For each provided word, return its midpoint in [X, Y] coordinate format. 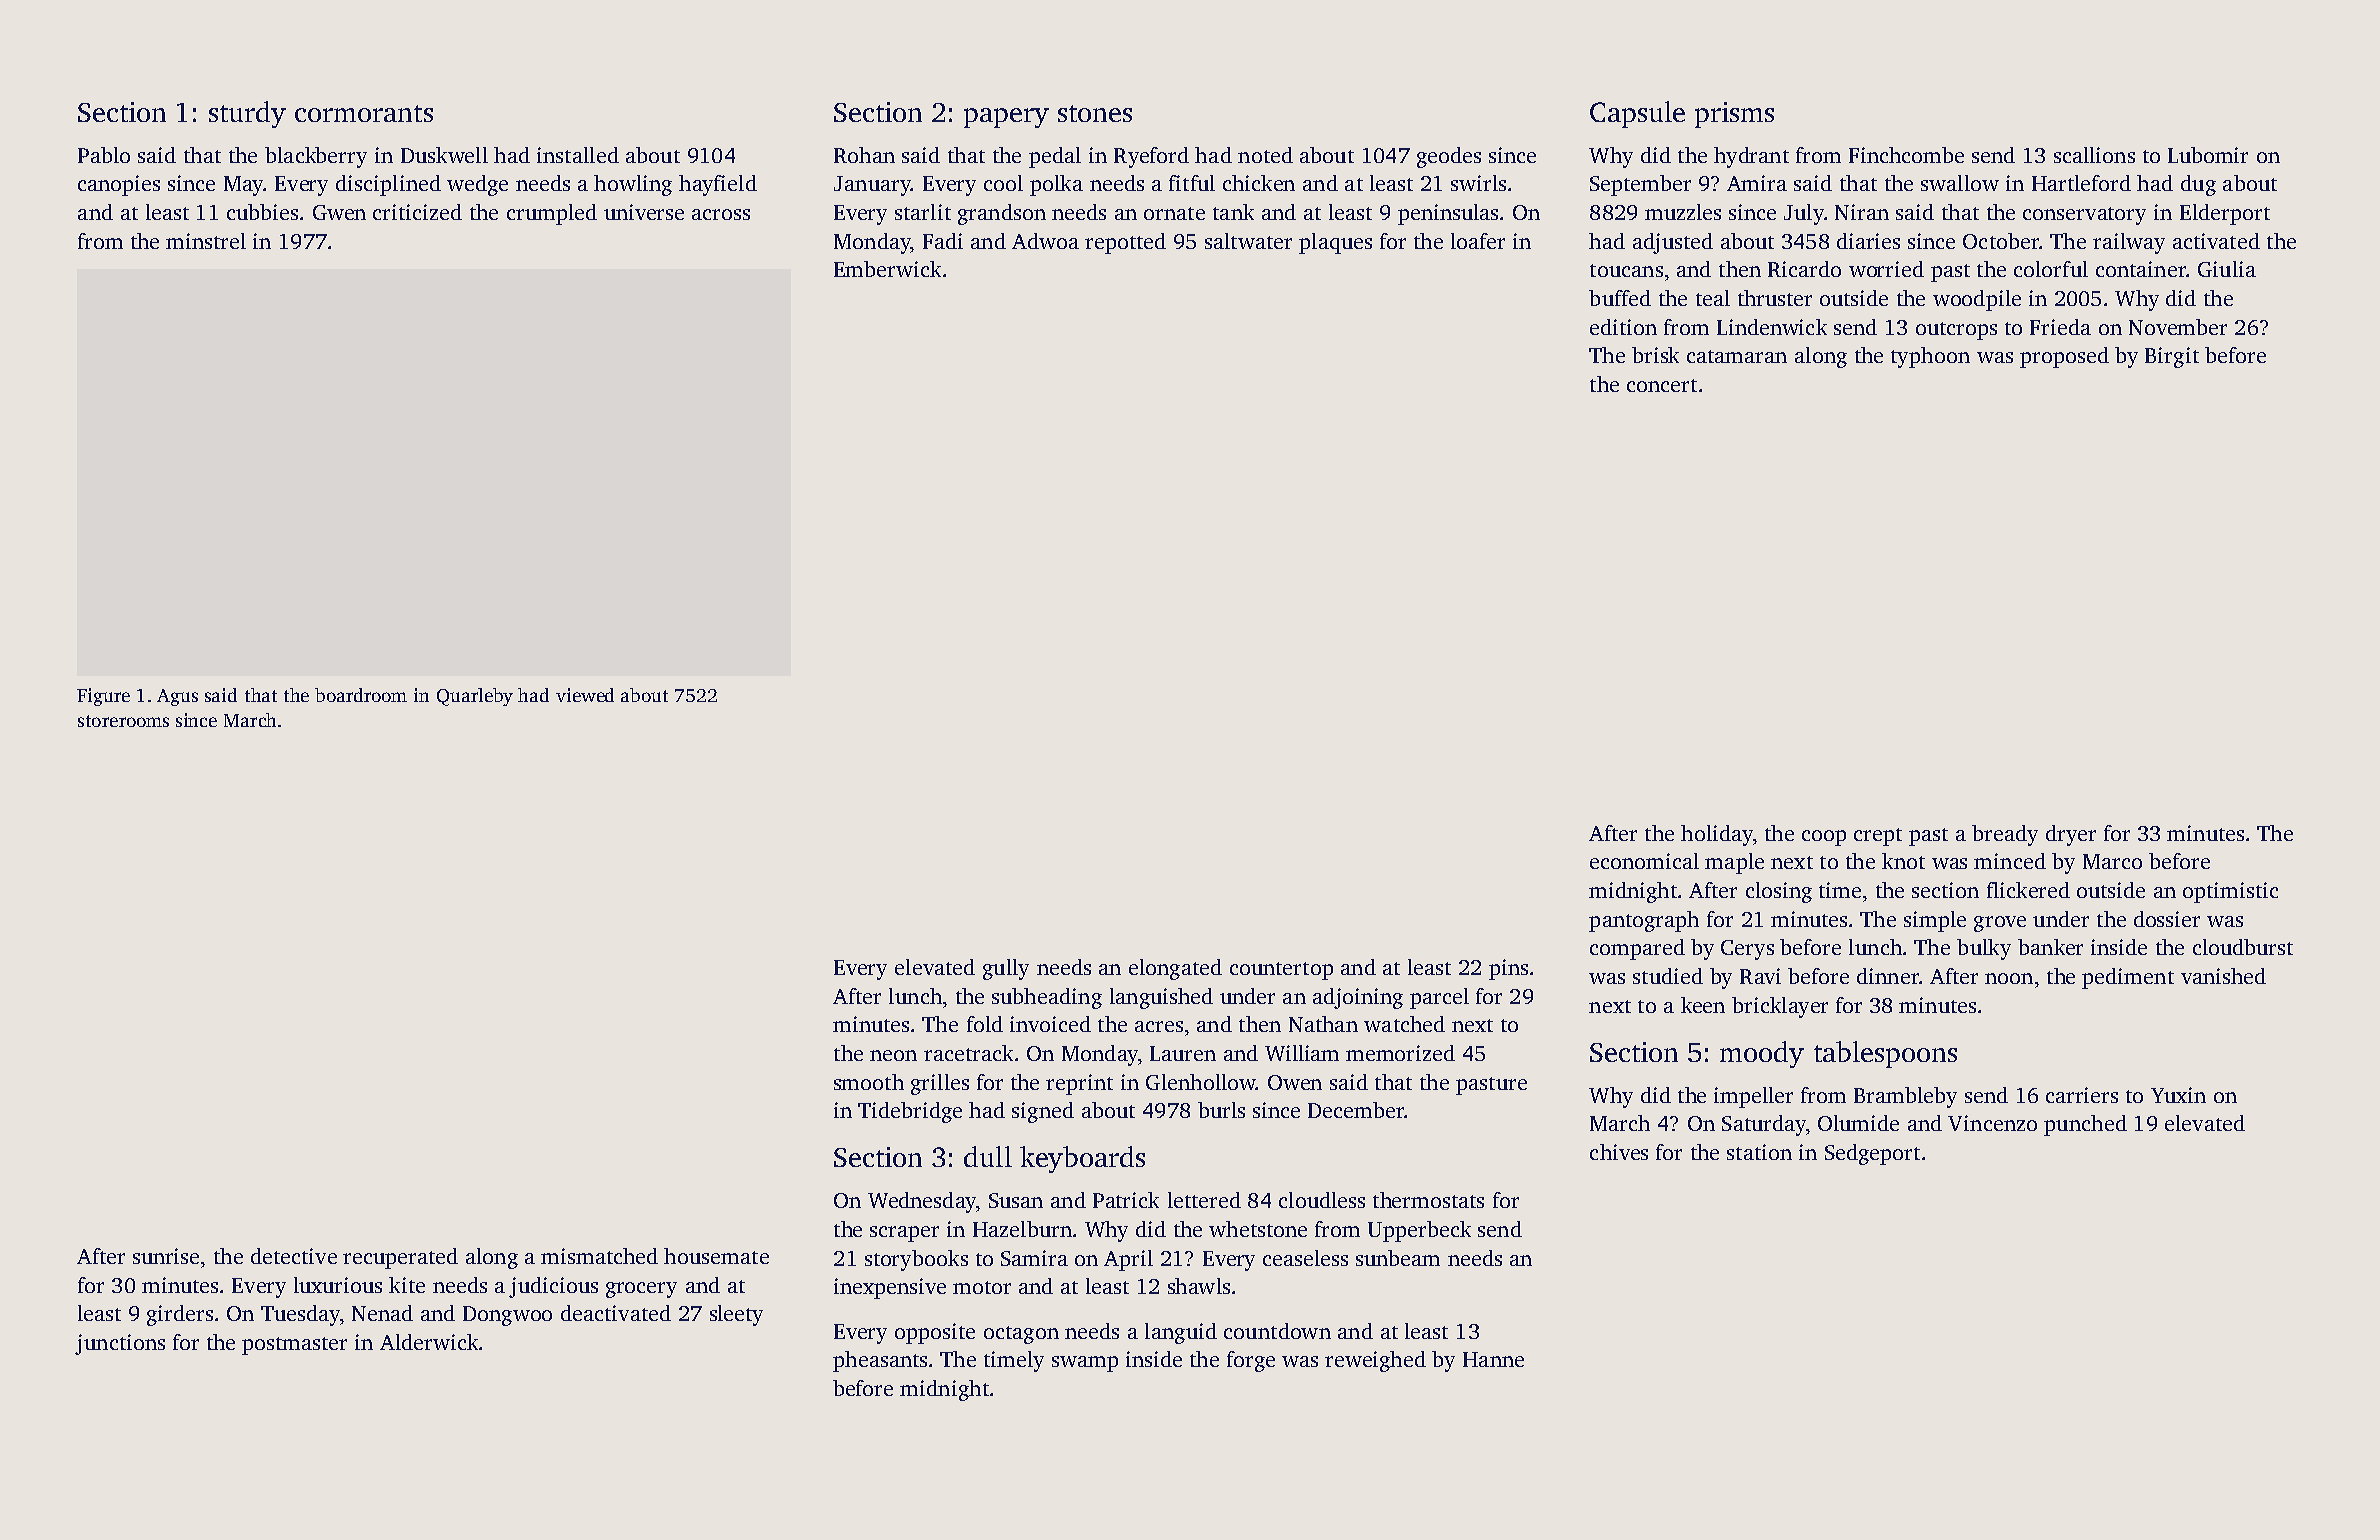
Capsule [1637, 114]
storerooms [123, 721]
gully [1006, 969]
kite [407, 1285]
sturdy [247, 114]
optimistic [2230, 892]
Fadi [943, 241]
